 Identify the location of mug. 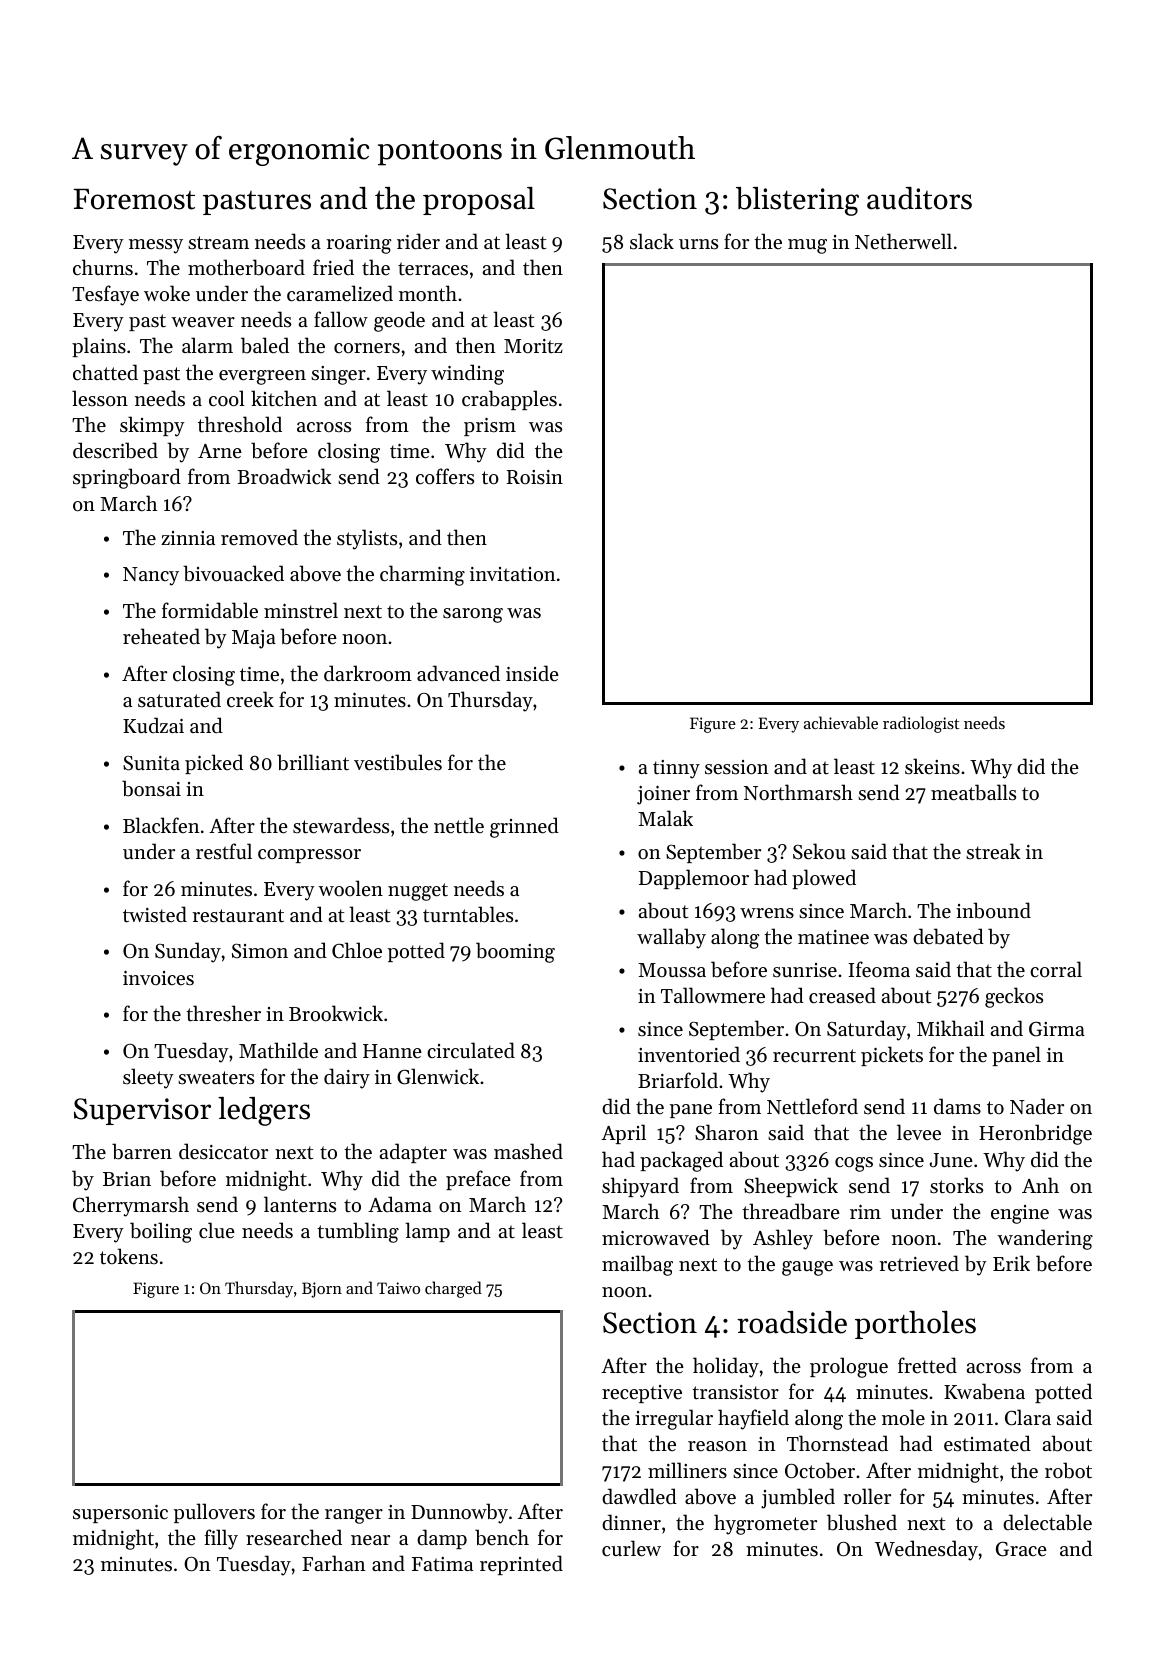
(807, 246).
